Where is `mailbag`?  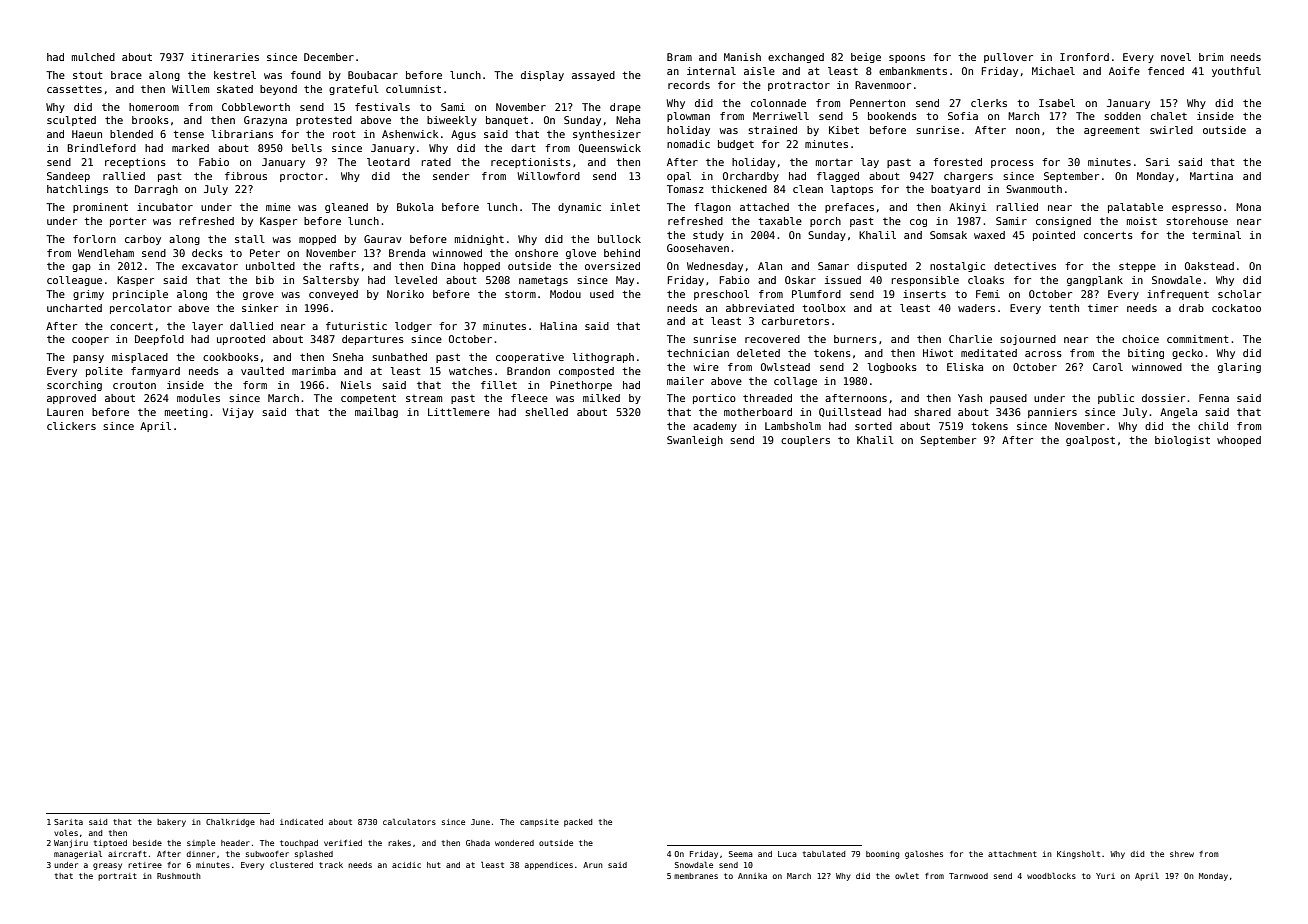
mailbag is located at coordinates (376, 413).
